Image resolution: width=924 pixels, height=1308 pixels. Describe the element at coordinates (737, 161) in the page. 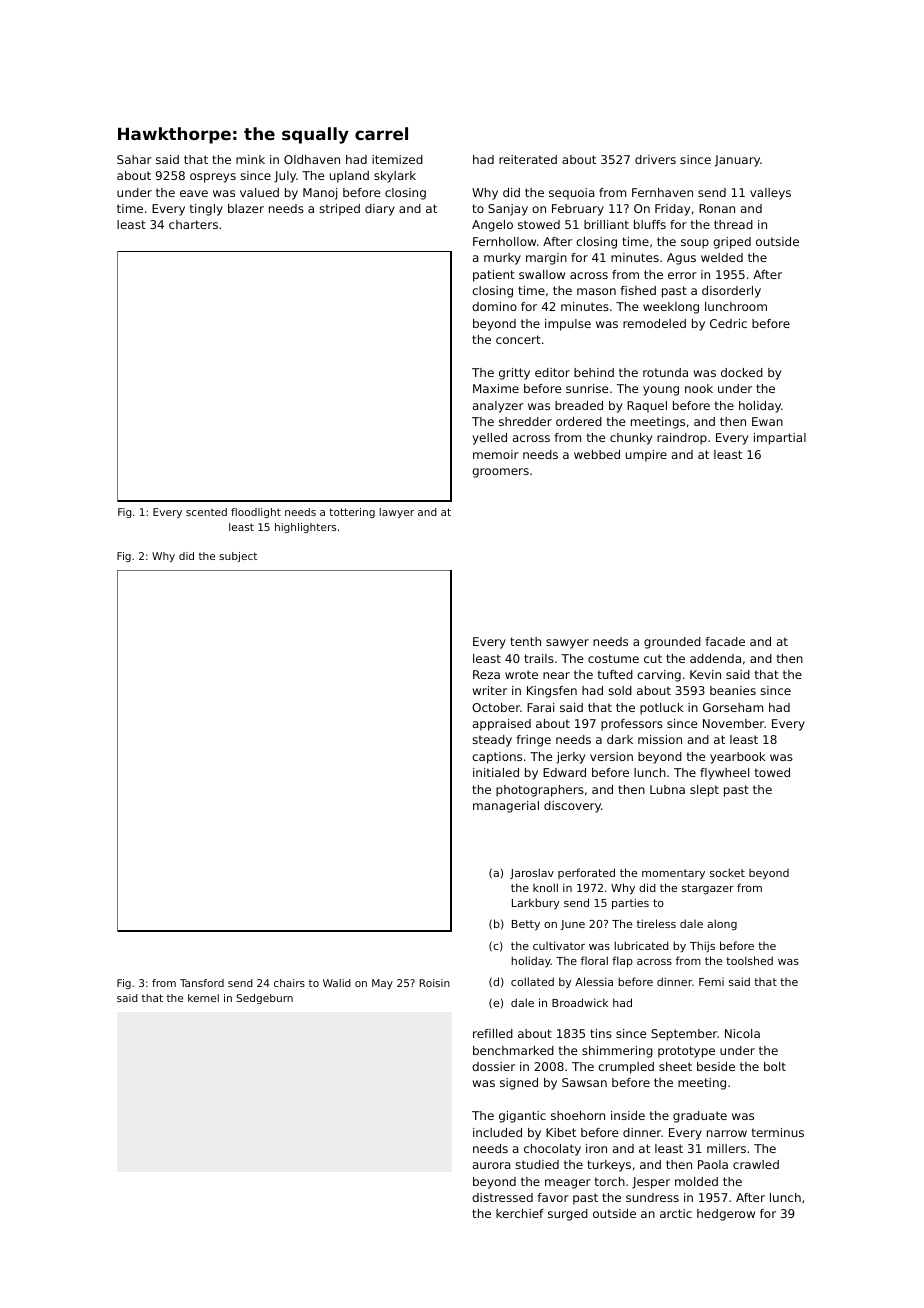

I see `January` at that location.
